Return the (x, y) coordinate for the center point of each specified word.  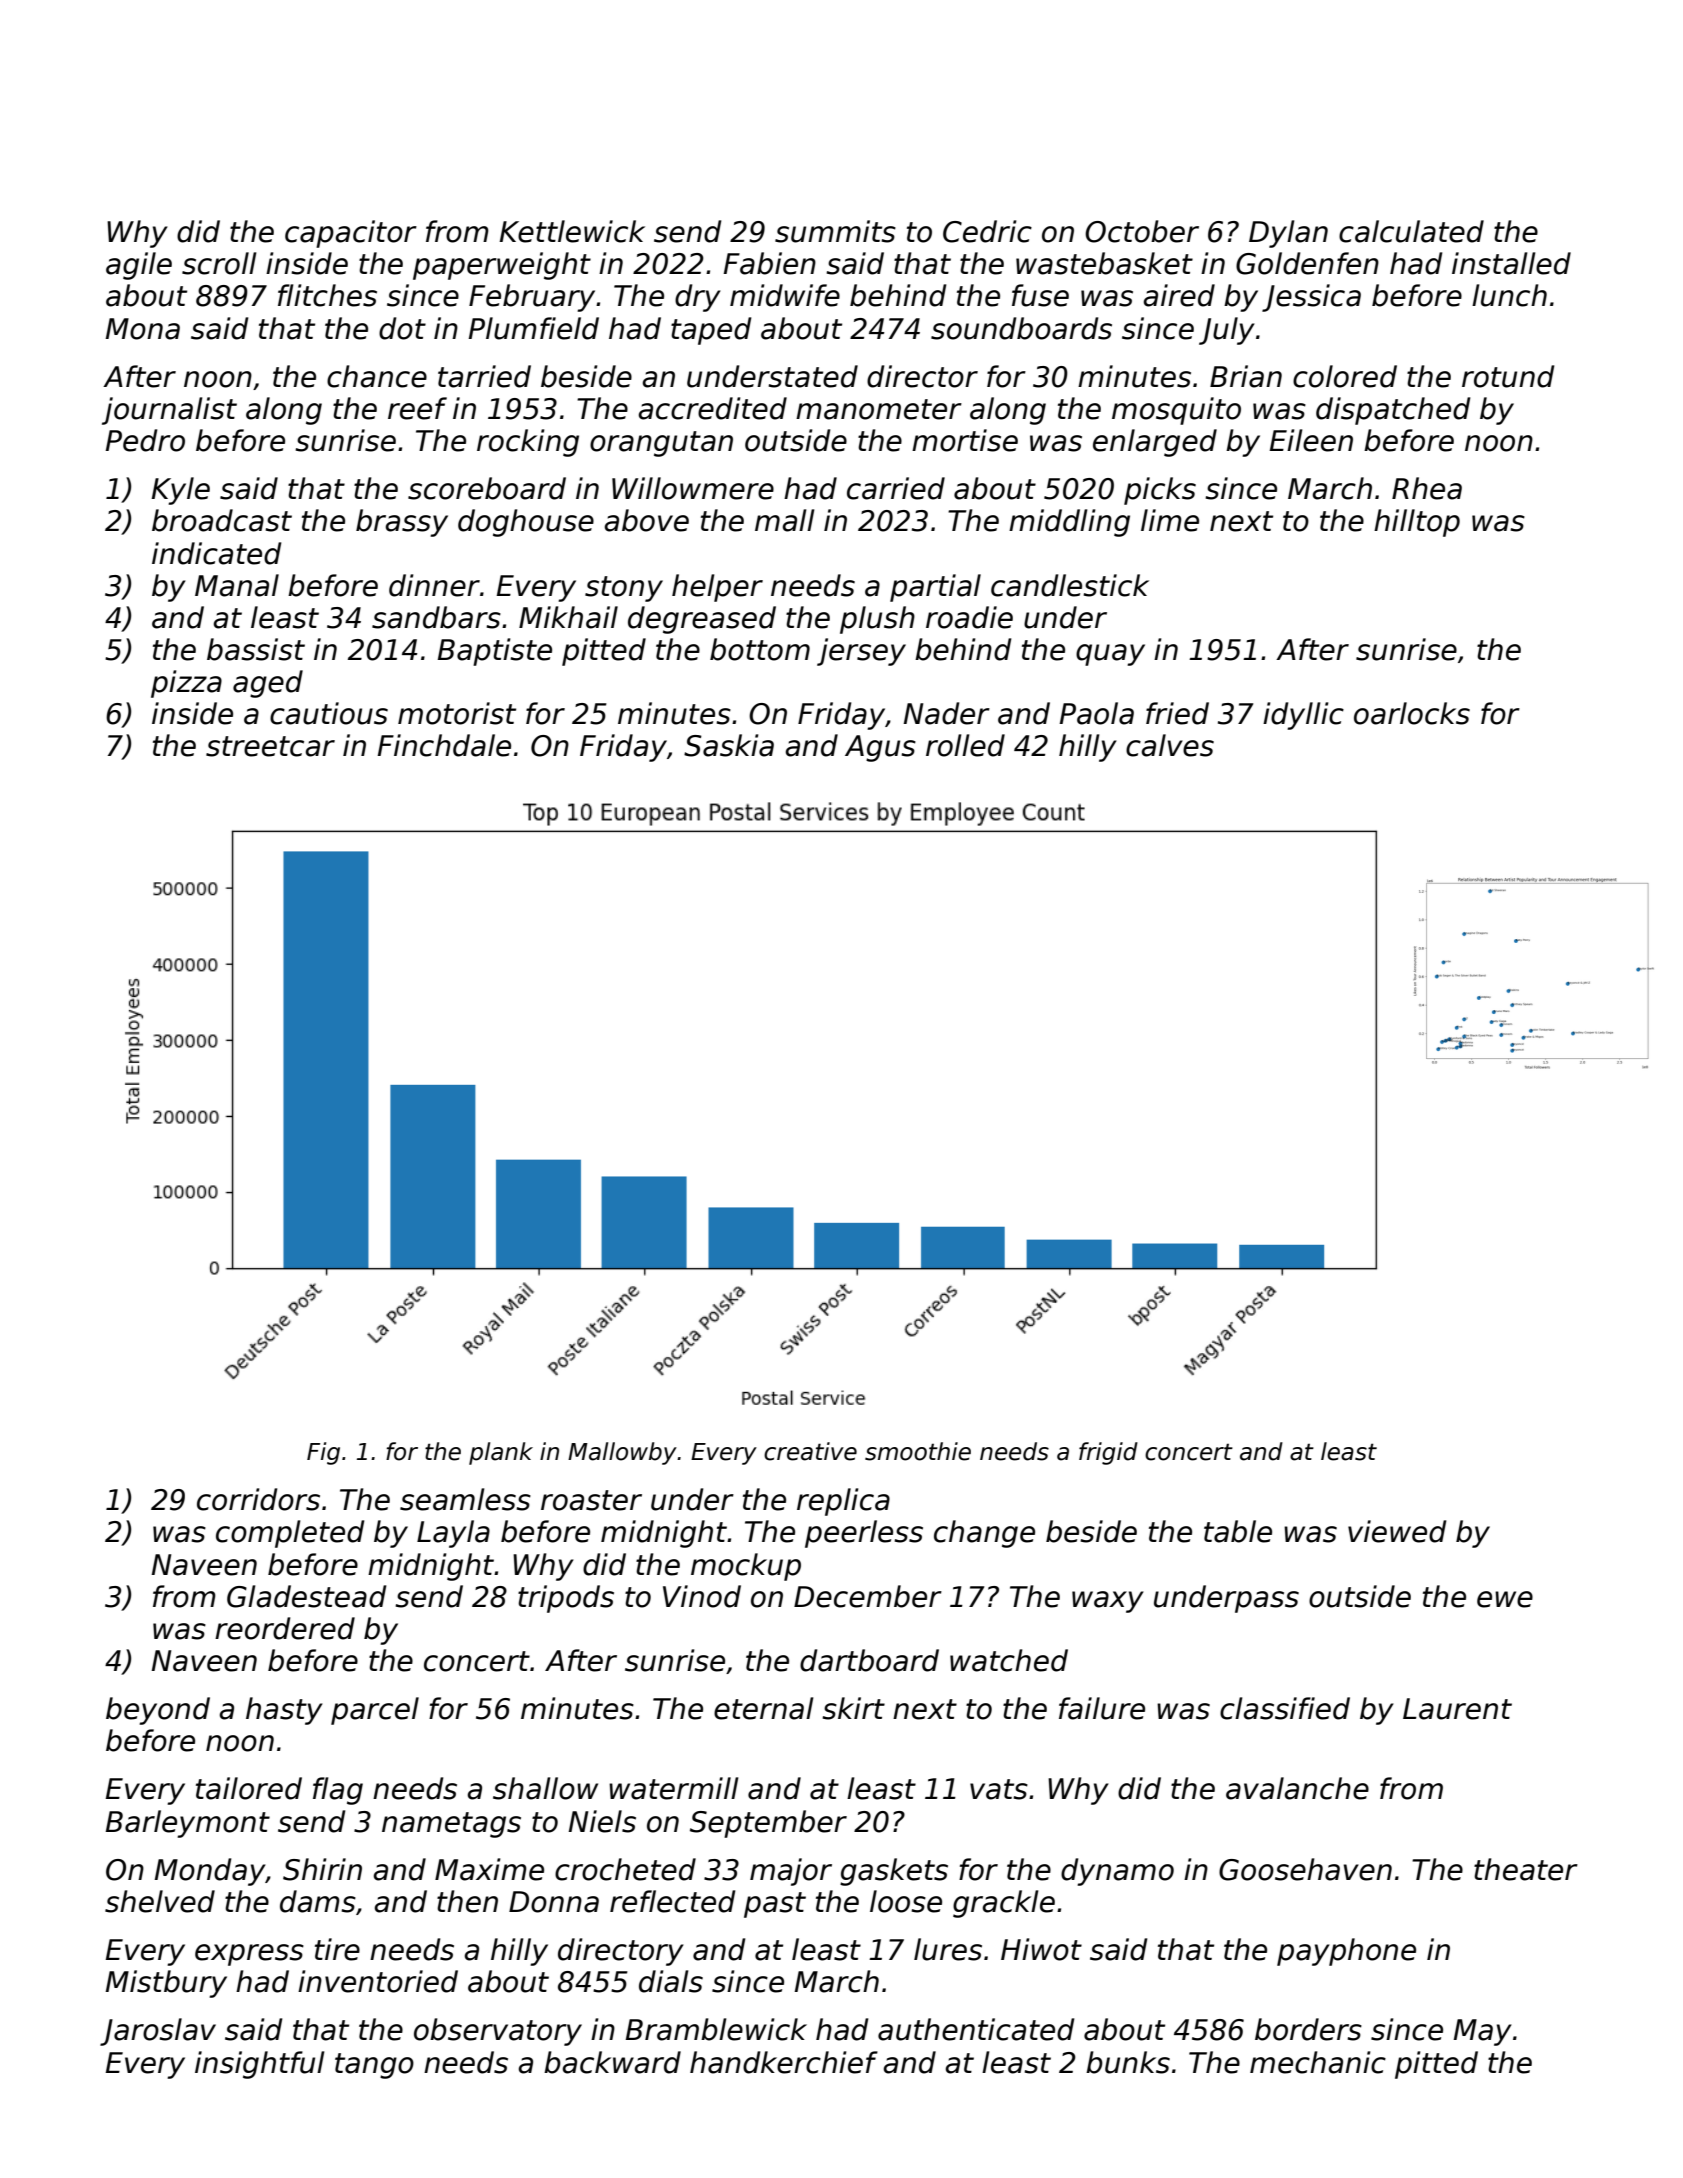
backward (612, 2062)
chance (377, 376)
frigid (1108, 1453)
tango (374, 2066)
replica (843, 1502)
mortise (965, 440)
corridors (258, 1499)
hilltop (1417, 523)
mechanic (1318, 2062)
